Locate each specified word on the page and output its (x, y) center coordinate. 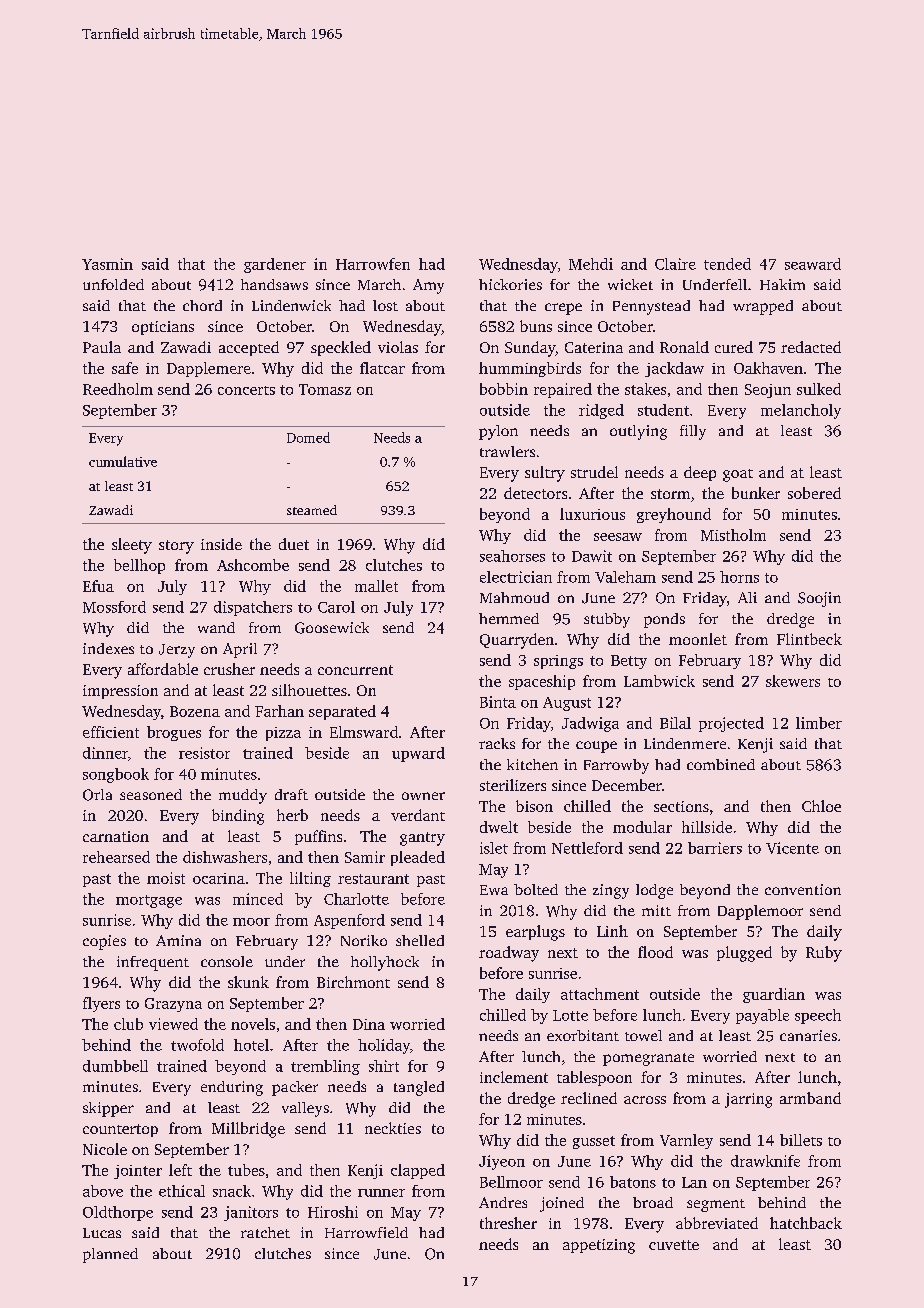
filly (693, 432)
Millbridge (248, 1130)
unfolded (113, 284)
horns (739, 577)
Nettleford (587, 848)
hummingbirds (530, 369)
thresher (508, 1223)
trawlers (507, 451)
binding (238, 817)
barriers (715, 848)
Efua (98, 586)
